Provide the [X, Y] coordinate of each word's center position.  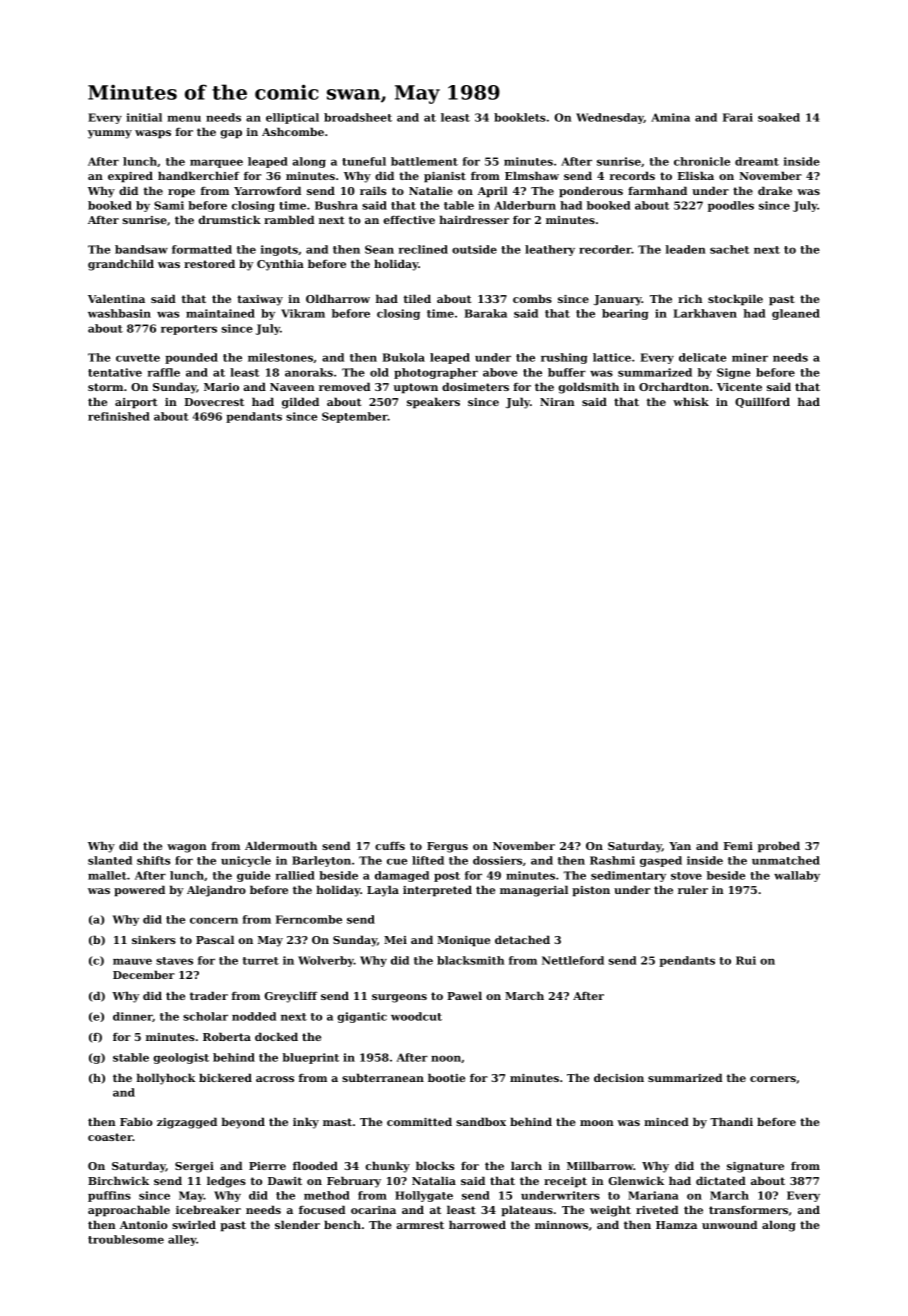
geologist [181, 1058]
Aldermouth [281, 845]
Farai [738, 117]
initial [144, 117]
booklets [520, 117]
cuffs [390, 846]
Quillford [762, 402]
